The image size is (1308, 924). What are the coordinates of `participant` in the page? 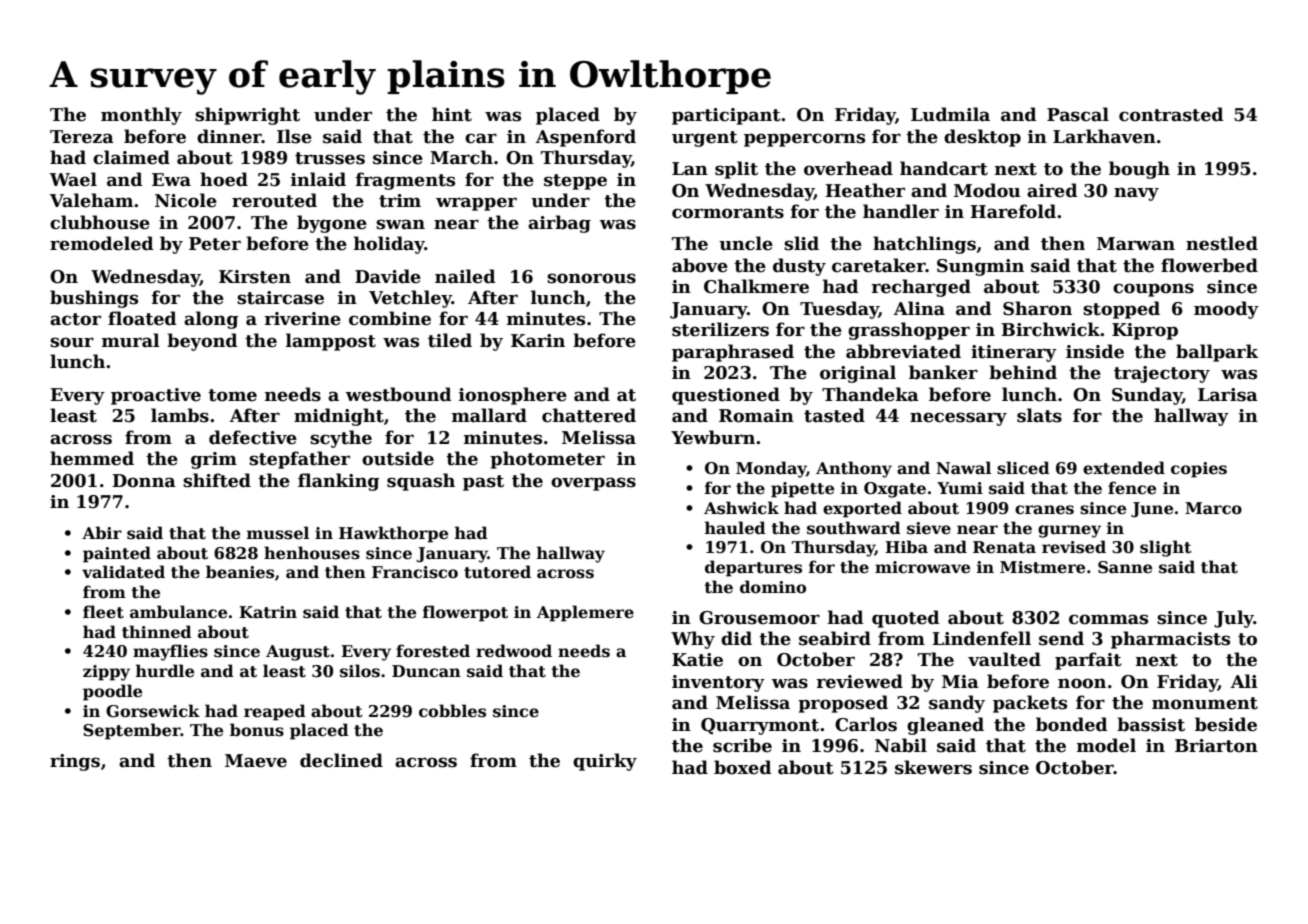 It's located at (726, 116).
